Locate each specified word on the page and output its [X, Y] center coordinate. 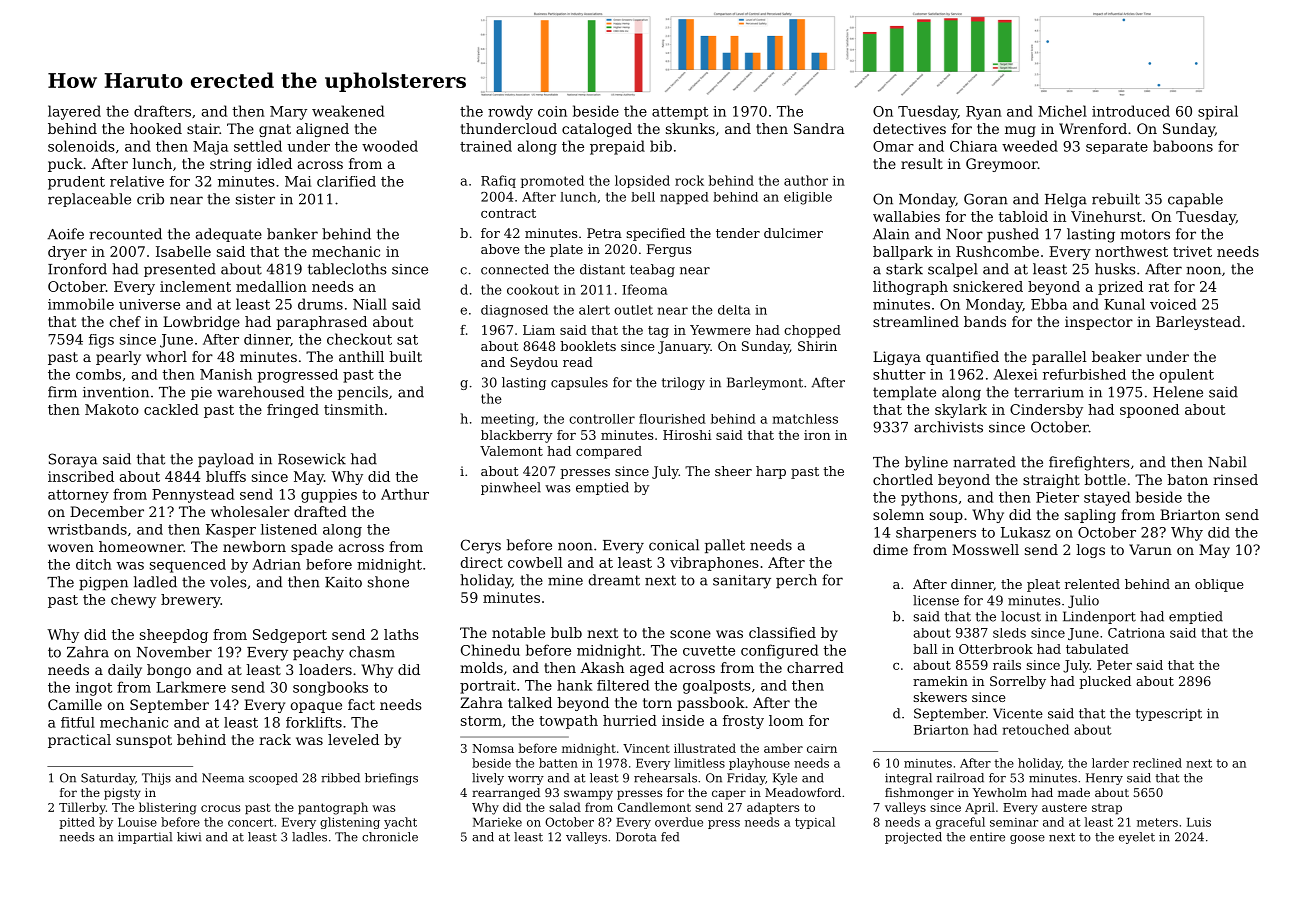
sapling [1090, 516]
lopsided [642, 181]
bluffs [226, 476]
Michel [1062, 111]
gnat [275, 130]
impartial [145, 838]
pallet [725, 546]
